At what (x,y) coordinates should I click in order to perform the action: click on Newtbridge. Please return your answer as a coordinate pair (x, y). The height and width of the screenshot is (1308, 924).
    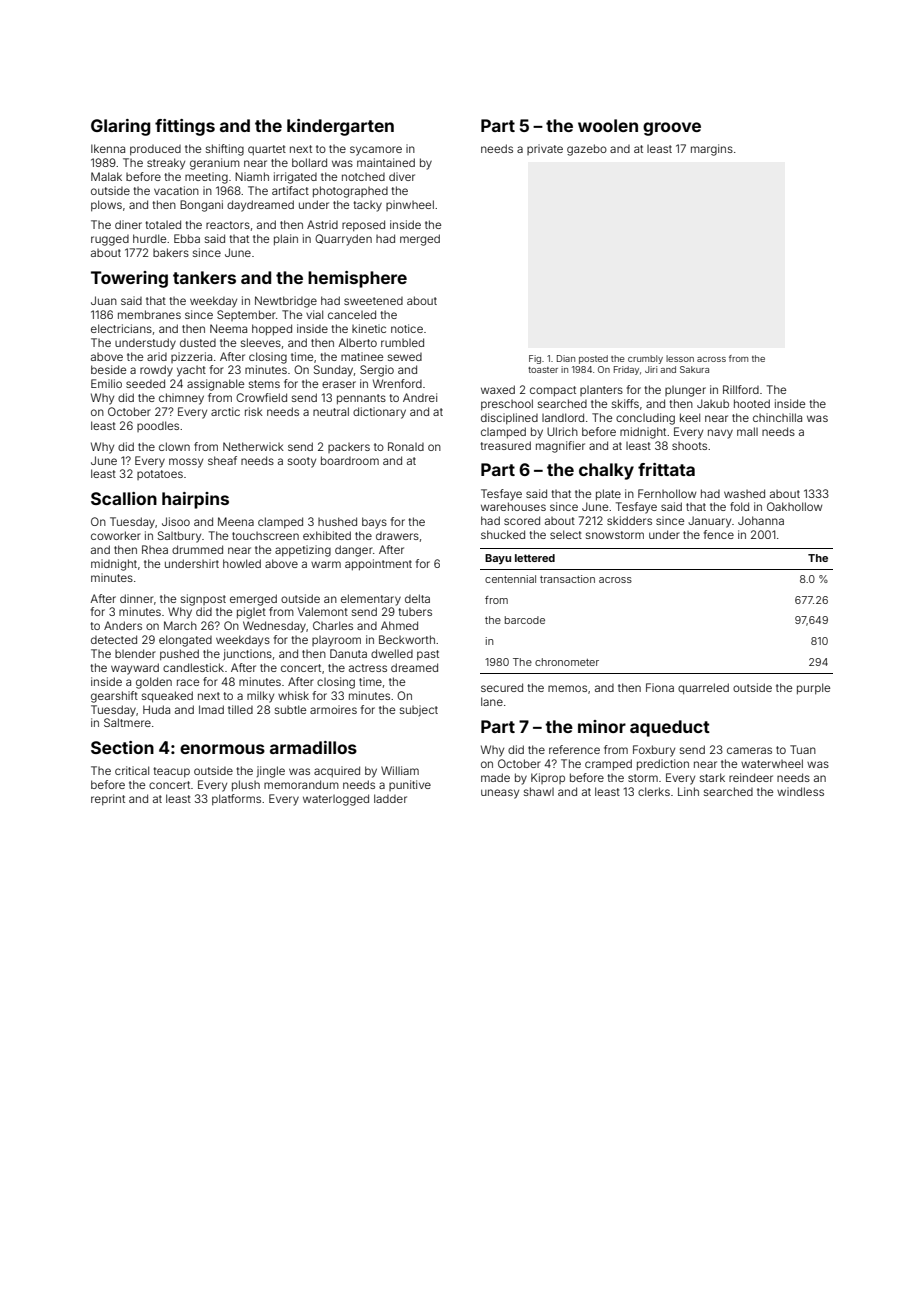
    Looking at the image, I should click on (286, 302).
